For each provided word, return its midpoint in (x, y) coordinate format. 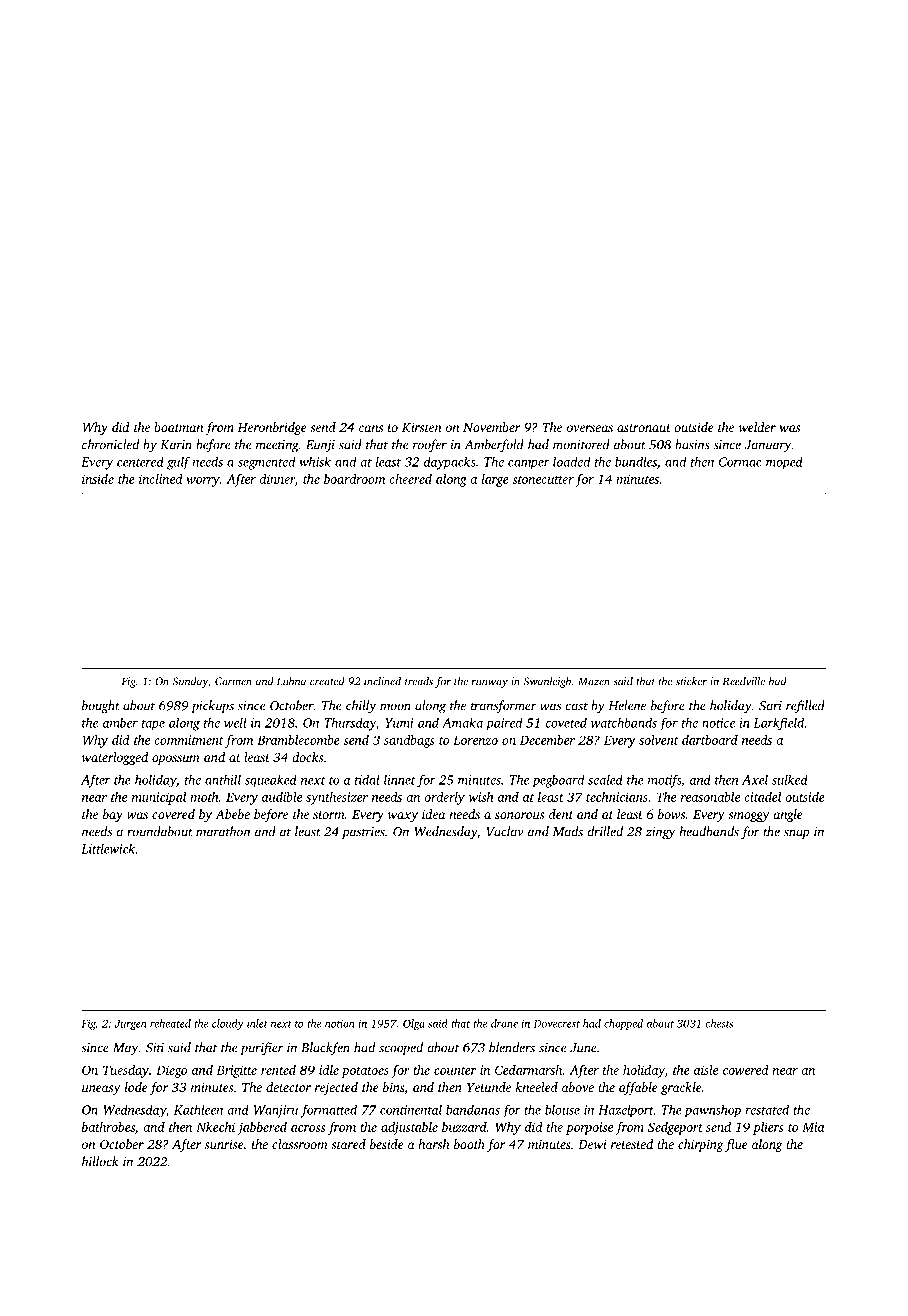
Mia (813, 1127)
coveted (566, 723)
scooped (401, 1048)
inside (98, 479)
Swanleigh (547, 682)
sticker (691, 681)
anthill (223, 779)
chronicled (110, 444)
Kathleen (198, 1109)
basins (692, 444)
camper (529, 465)
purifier (261, 1048)
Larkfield (779, 724)
